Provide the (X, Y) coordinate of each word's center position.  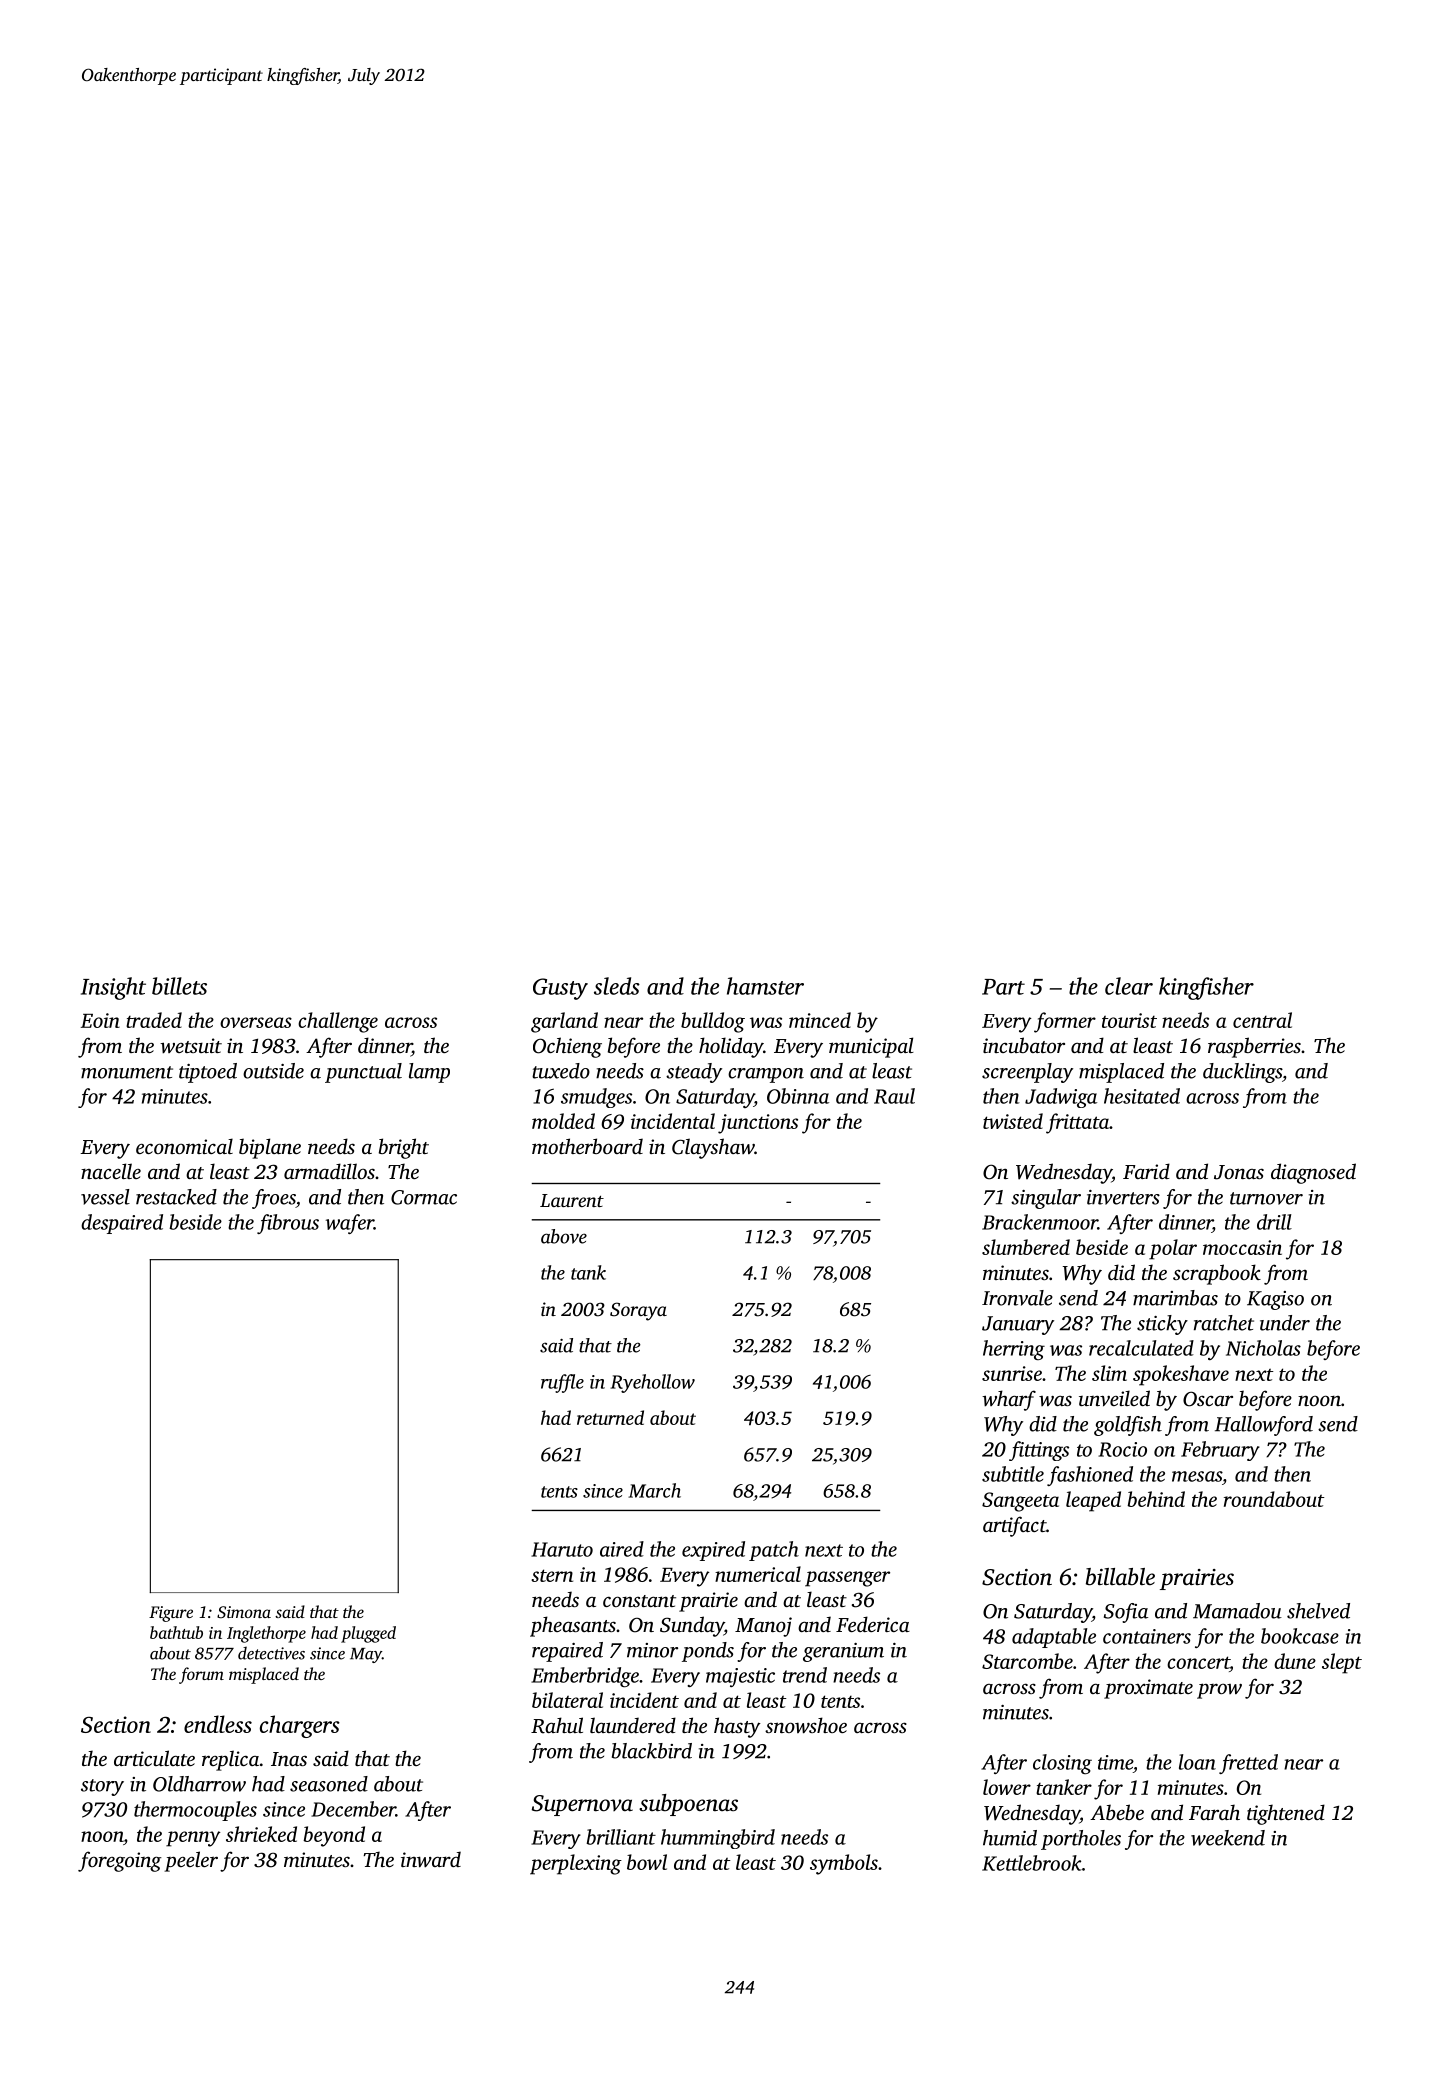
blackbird (652, 1751)
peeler (191, 1861)
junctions (758, 1124)
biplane (270, 1148)
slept (1342, 1663)
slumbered (1026, 1247)
